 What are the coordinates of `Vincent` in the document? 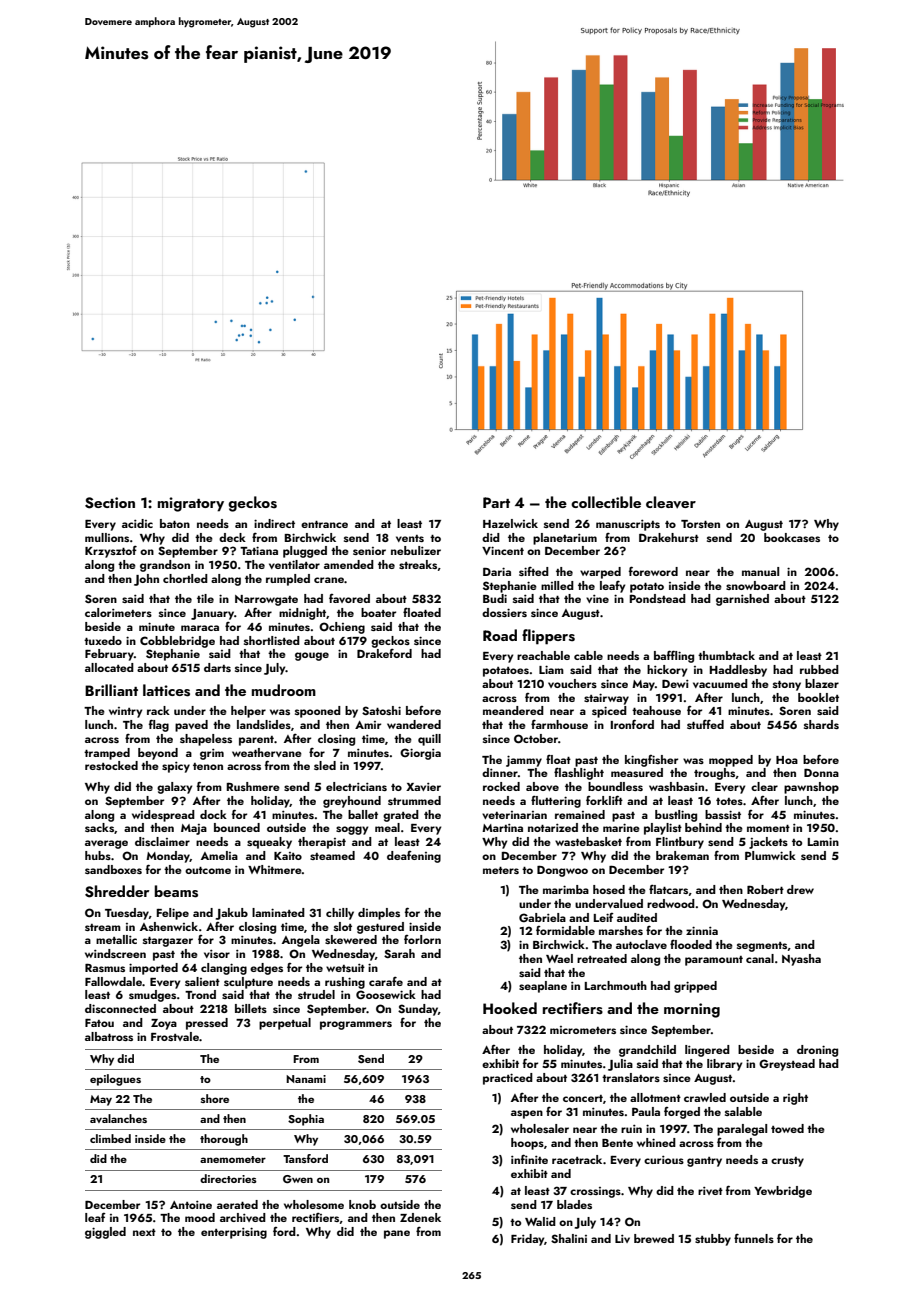 It's located at (503, 550).
